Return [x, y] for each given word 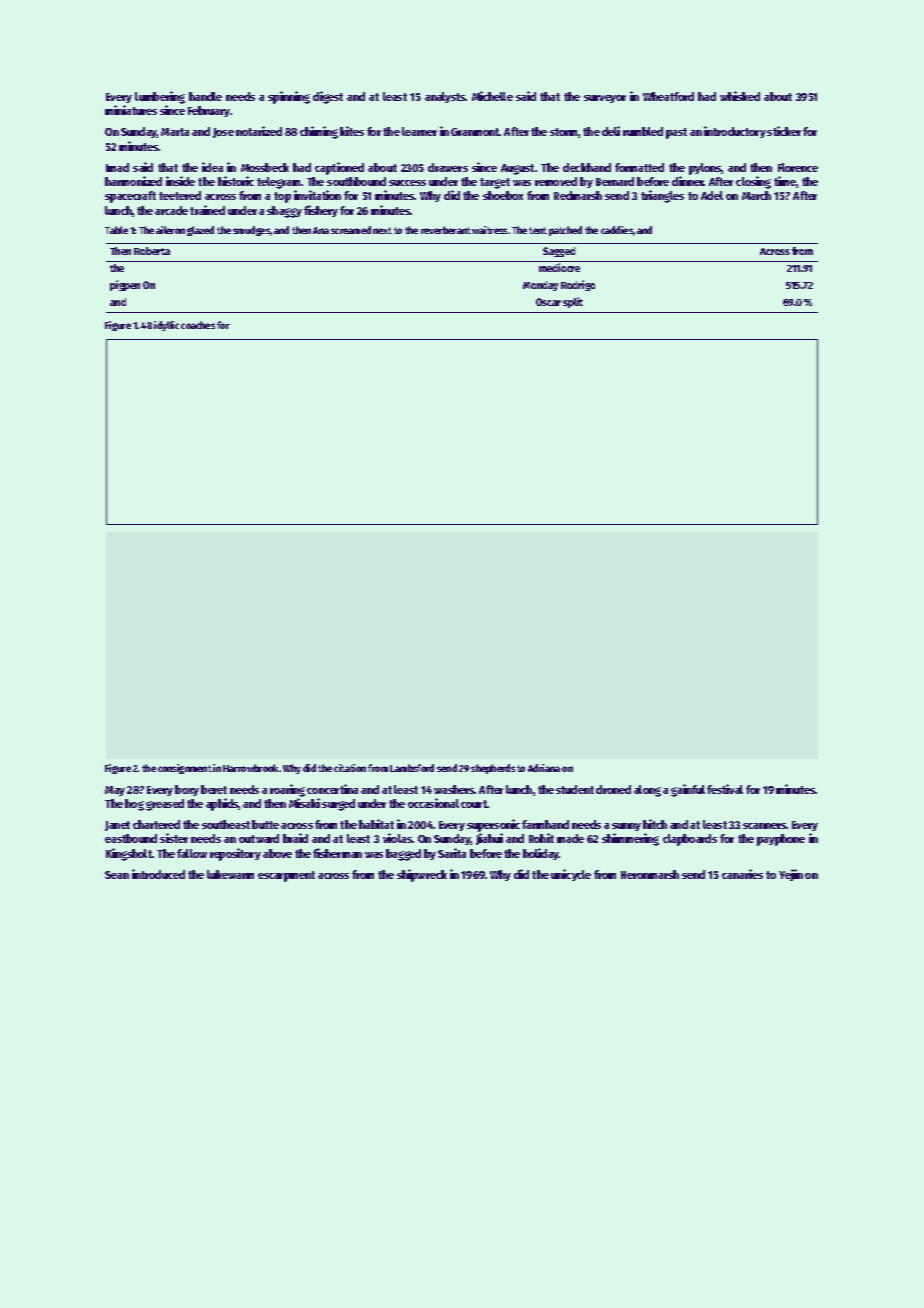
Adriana [544, 768]
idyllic [166, 326]
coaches [198, 325]
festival [725, 789]
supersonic [493, 825]
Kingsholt [129, 854]
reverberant [446, 230]
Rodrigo [578, 285]
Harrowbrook [250, 768]
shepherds [493, 769]
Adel [712, 195]
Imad [117, 167]
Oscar [548, 302]
